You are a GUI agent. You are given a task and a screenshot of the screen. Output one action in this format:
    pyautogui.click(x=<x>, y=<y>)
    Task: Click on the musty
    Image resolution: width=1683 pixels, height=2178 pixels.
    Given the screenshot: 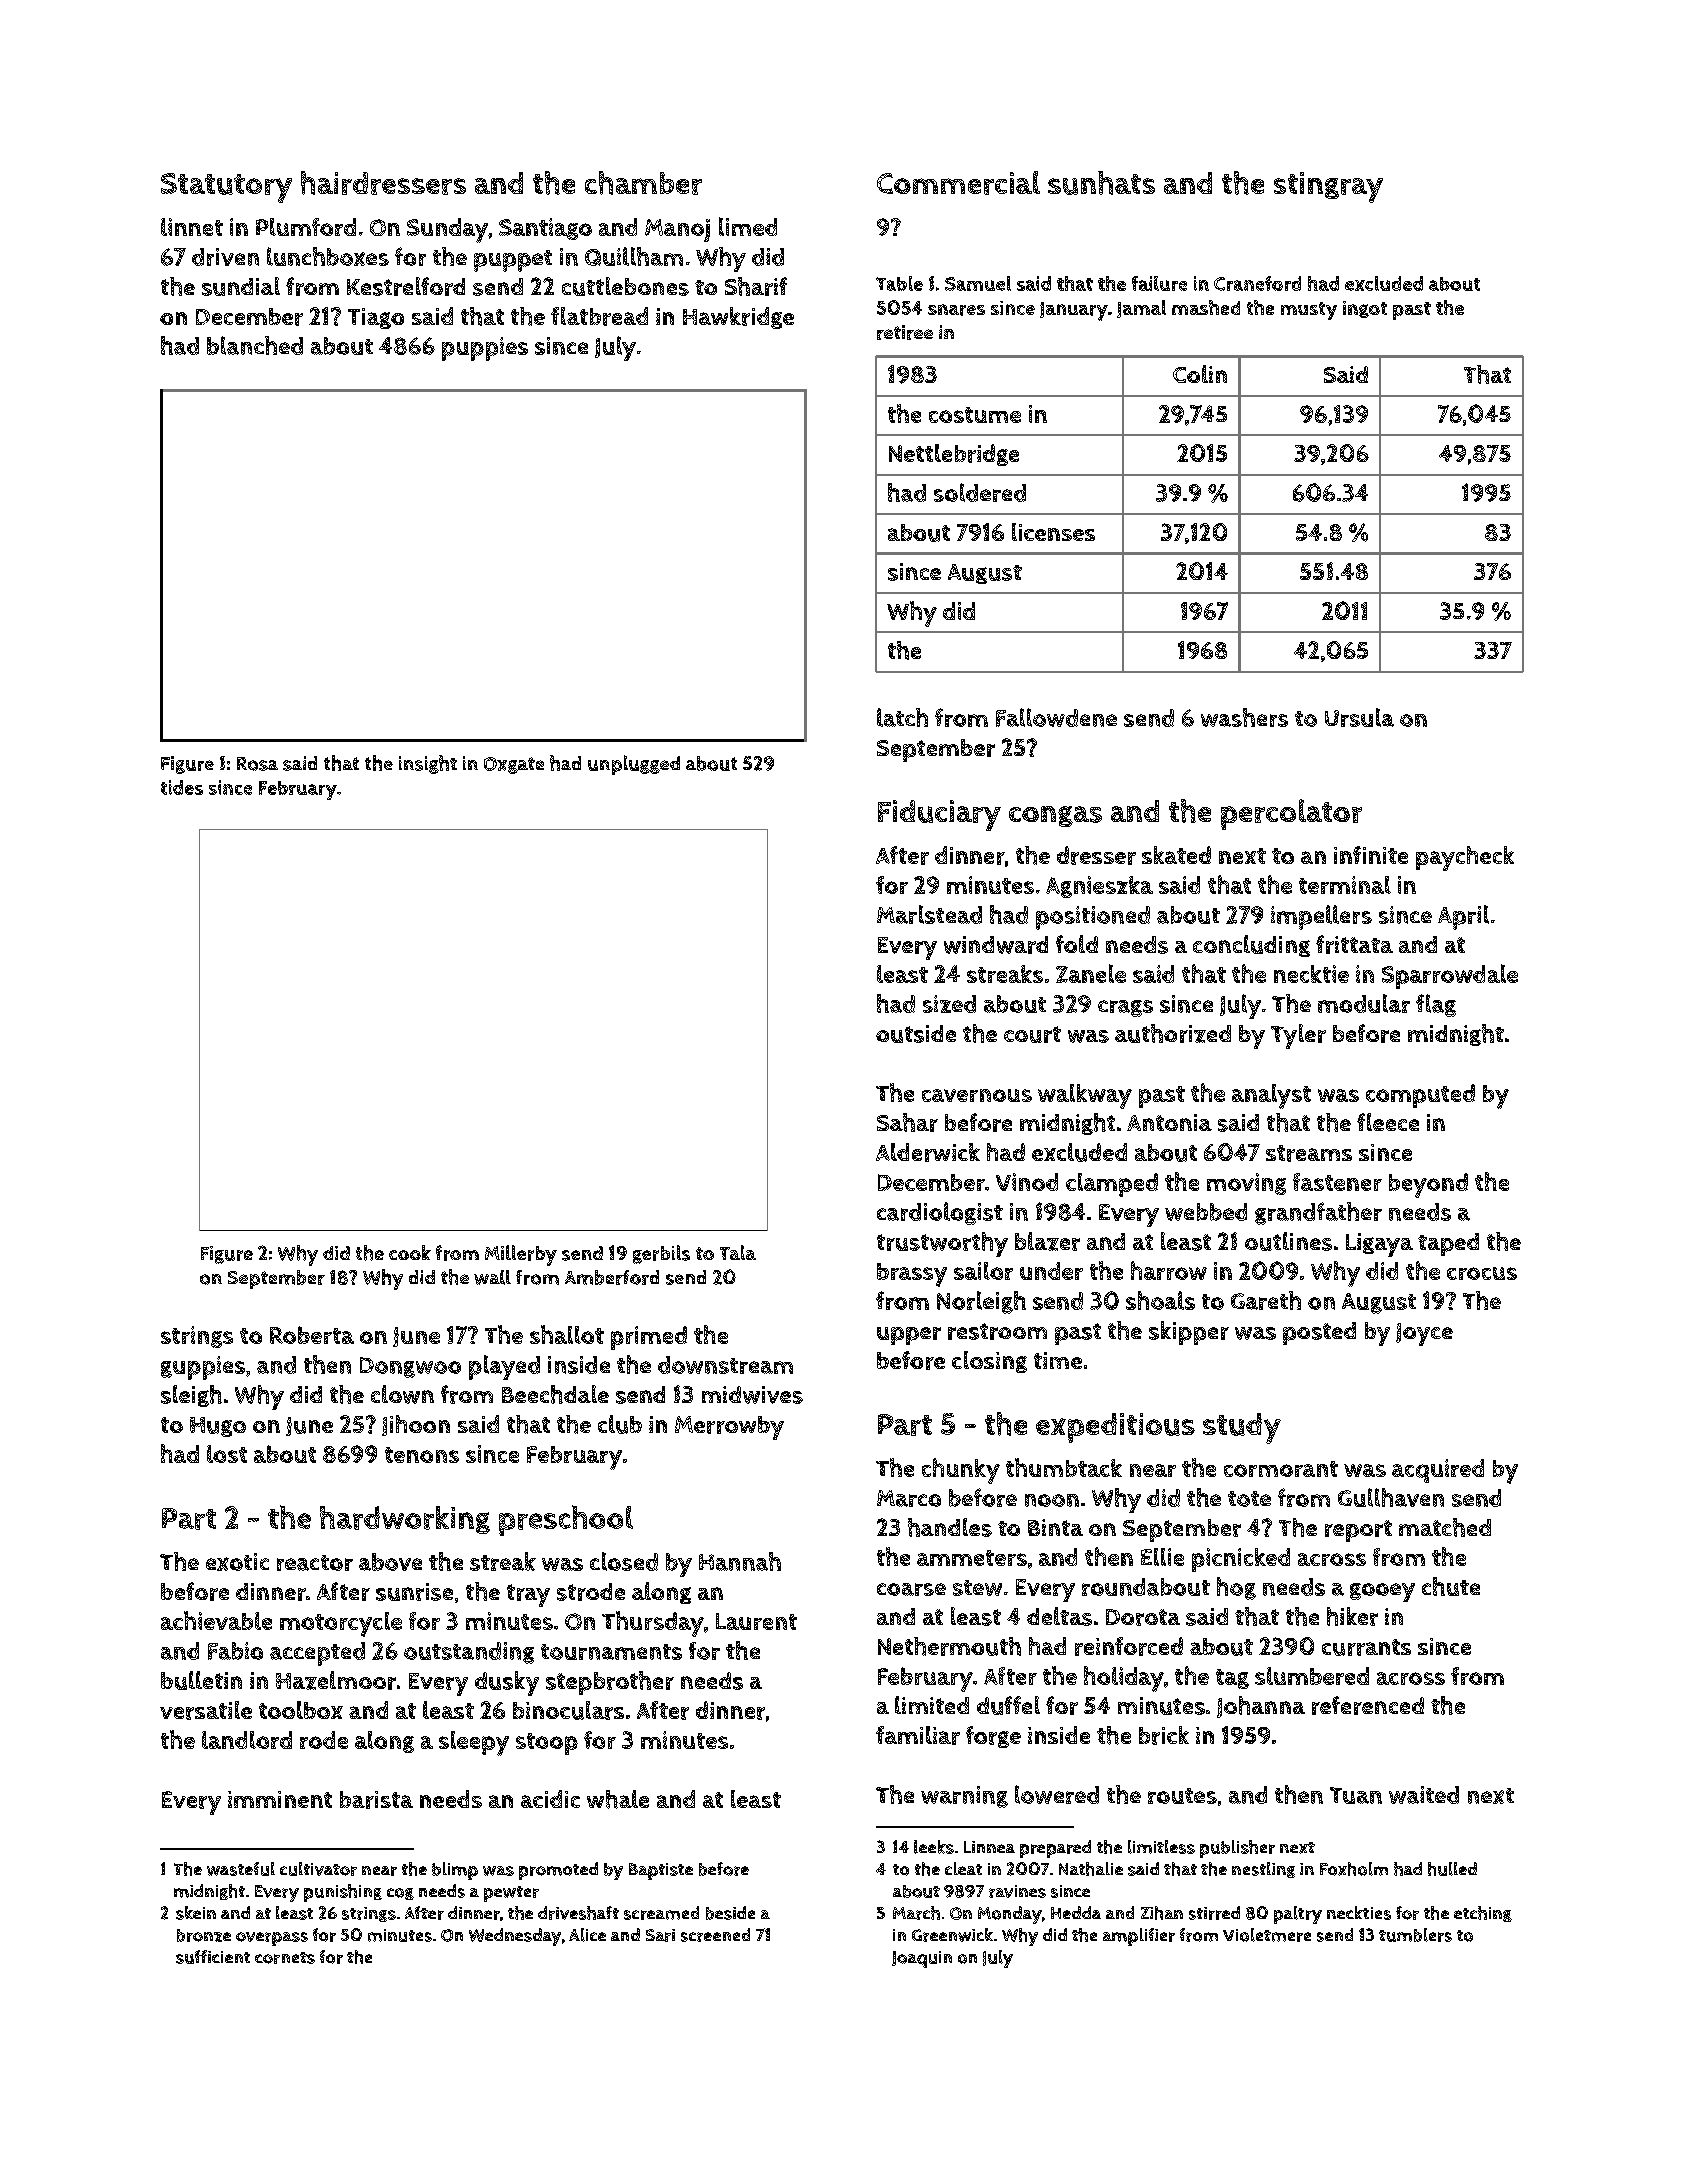 What is the action you would take?
    pyautogui.click(x=1309, y=311)
